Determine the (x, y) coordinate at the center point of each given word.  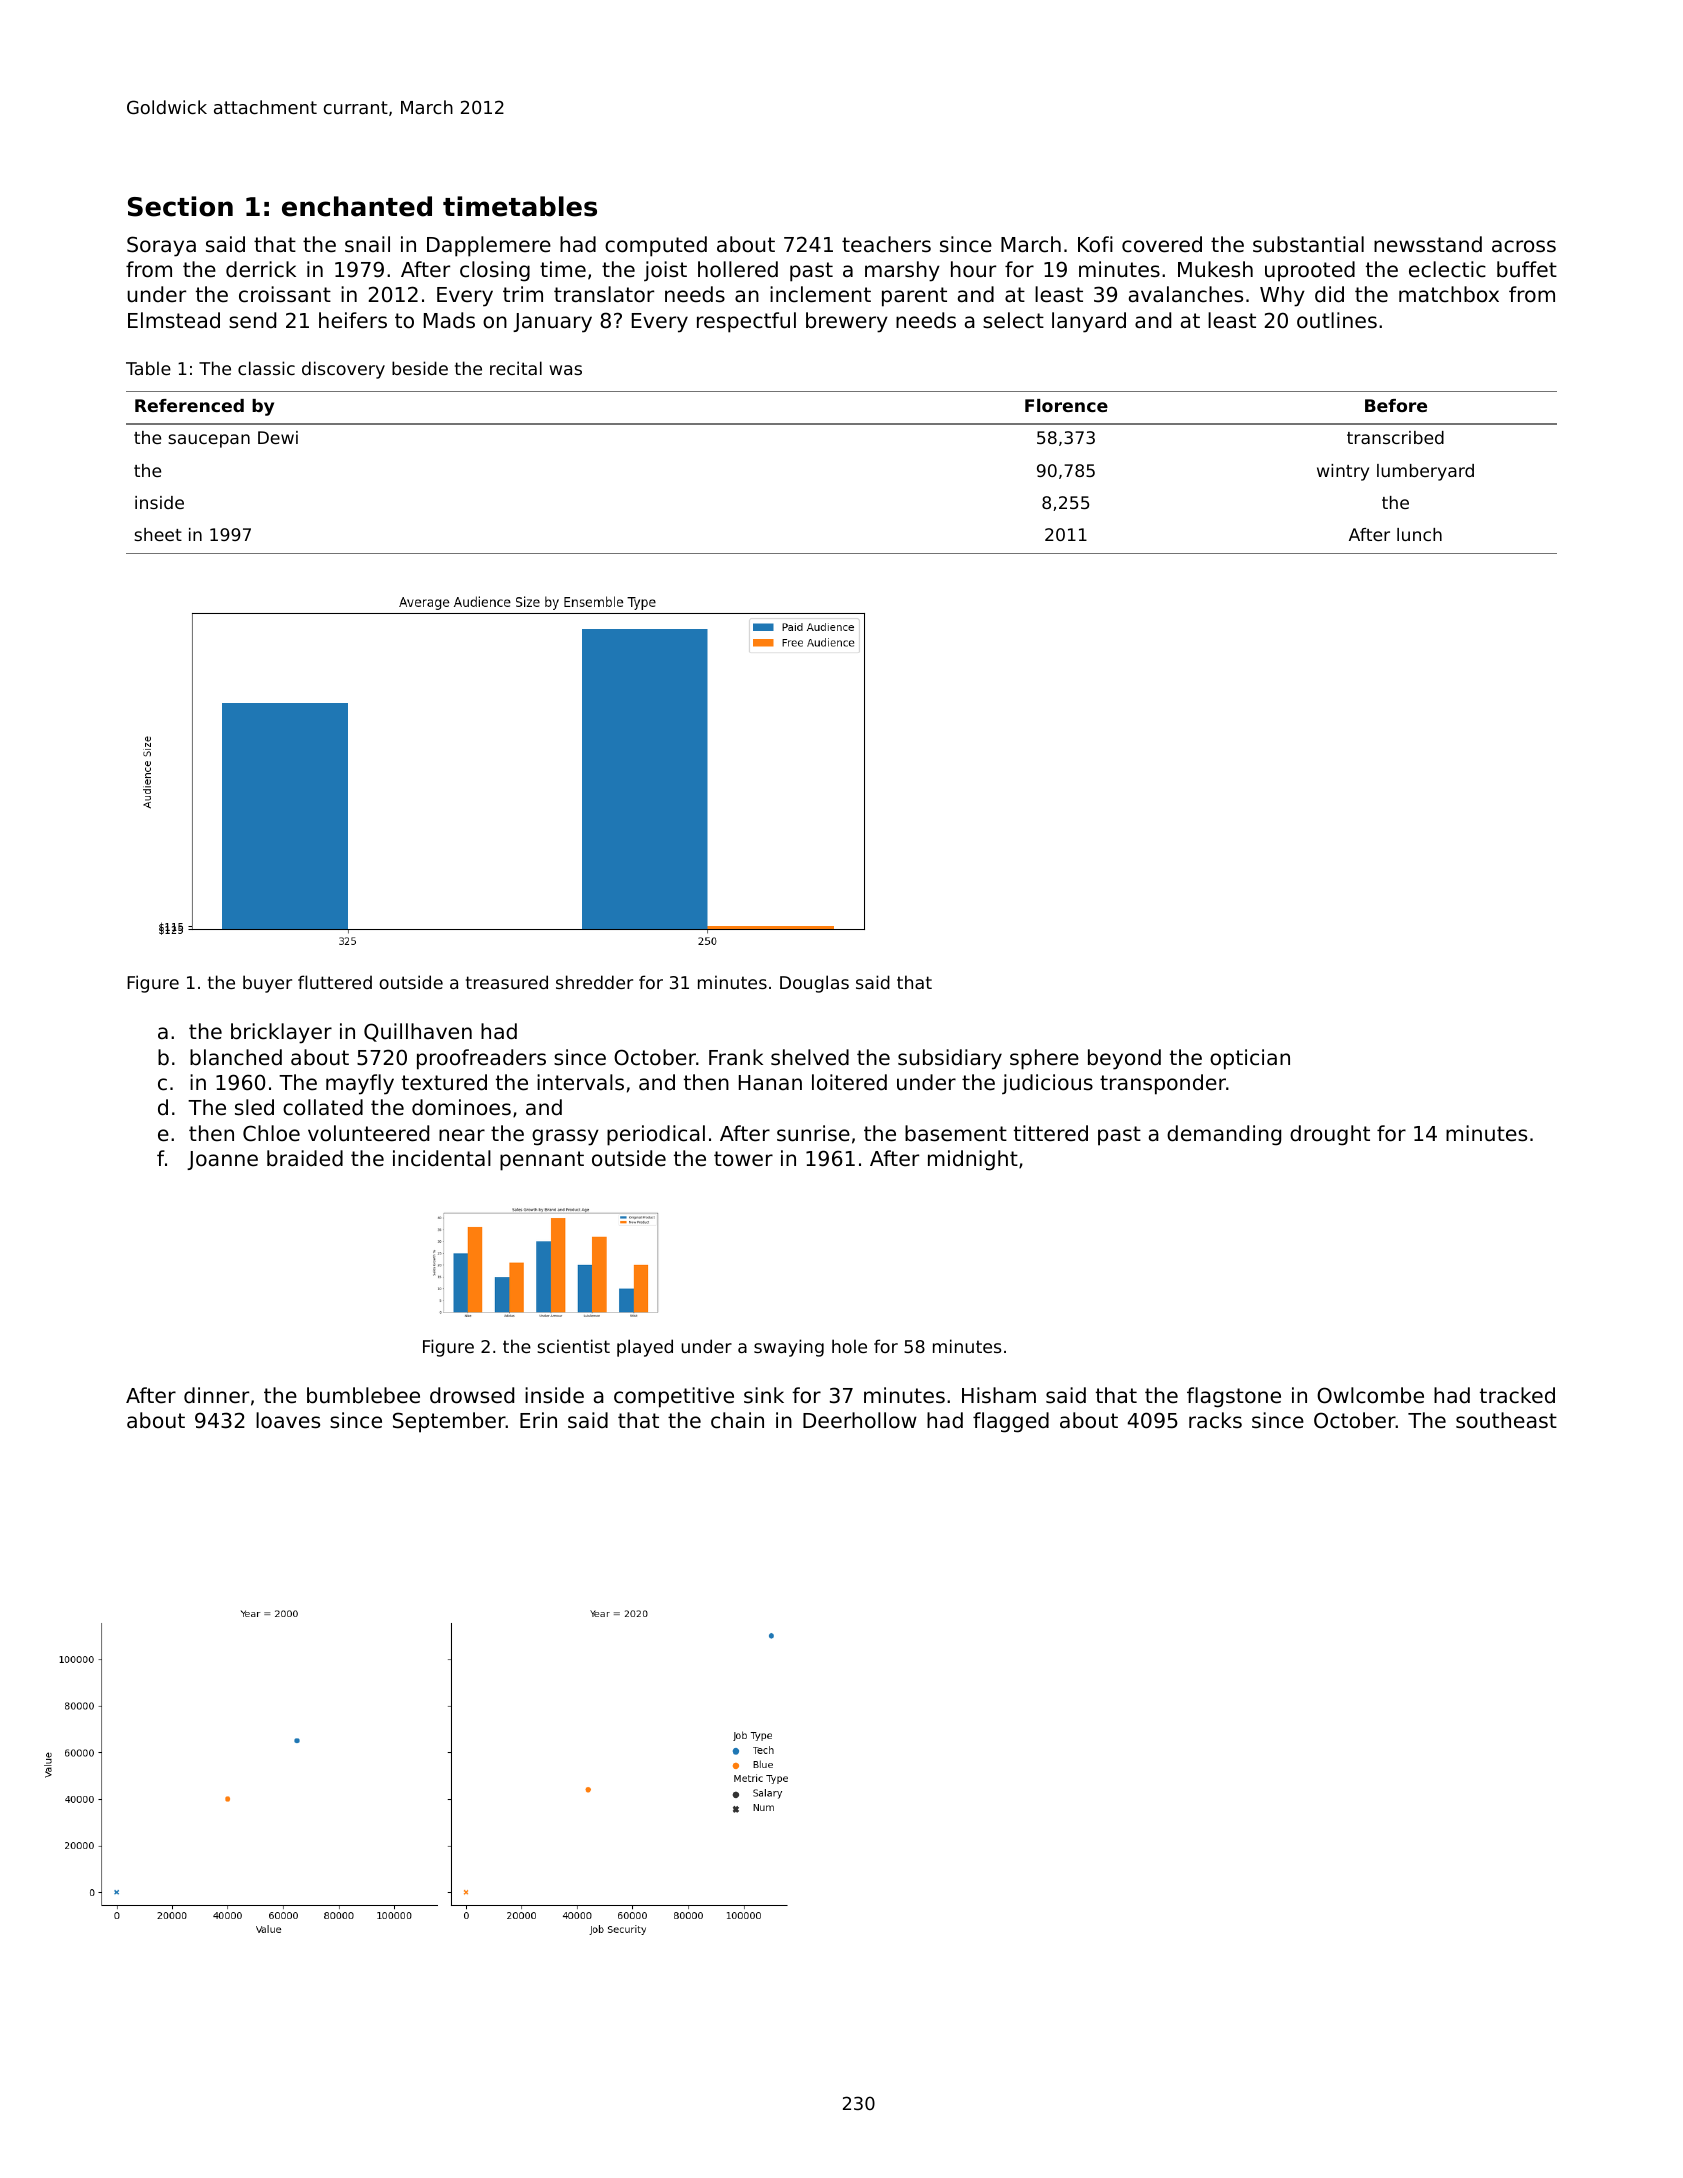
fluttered (335, 982)
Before (1396, 405)
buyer (267, 984)
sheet (158, 534)
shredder (594, 982)
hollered (738, 269)
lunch (1419, 534)
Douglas (814, 984)
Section (180, 206)
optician (1250, 1059)
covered (1162, 244)
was (565, 370)
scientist (573, 1346)
